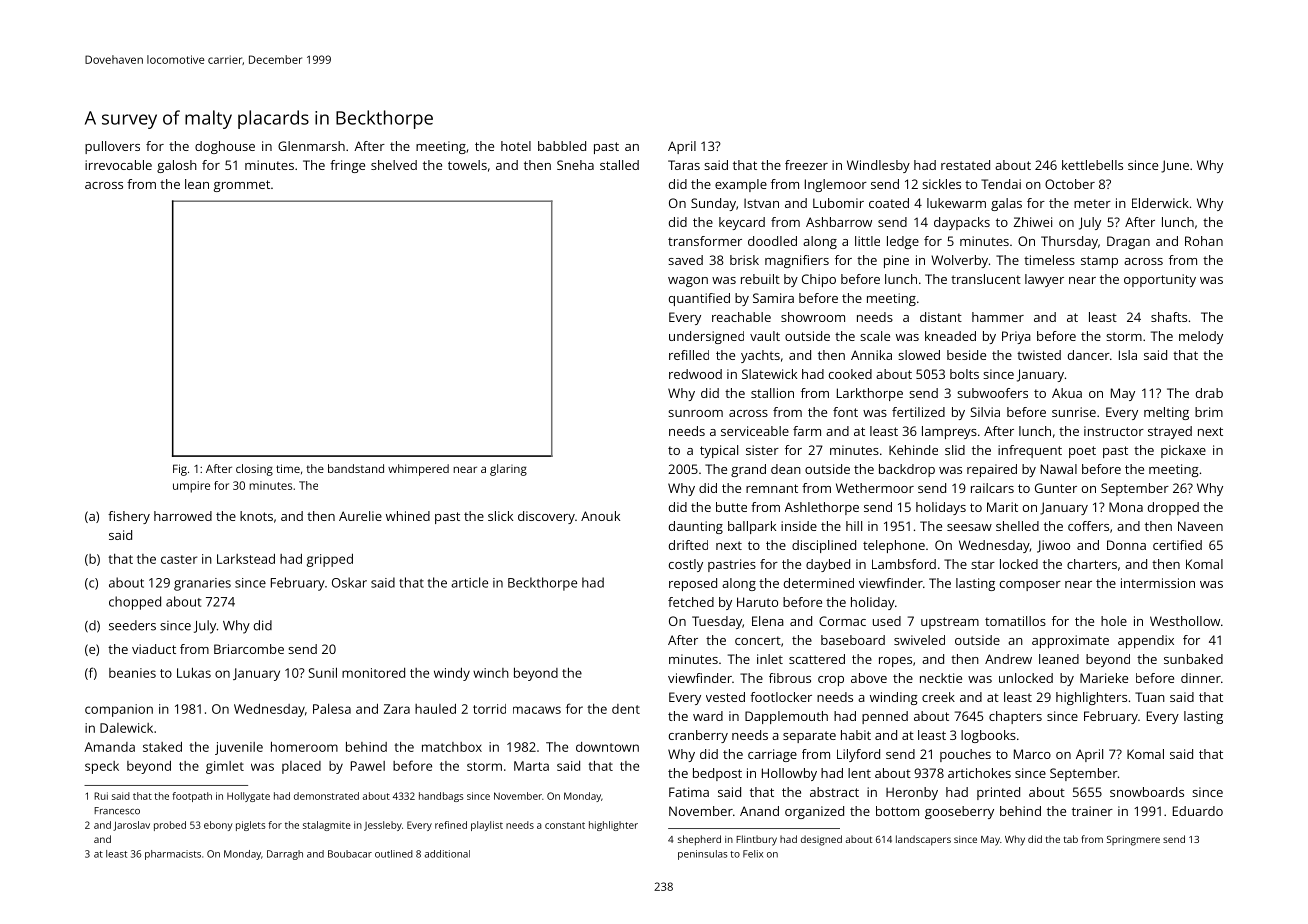 The image size is (1308, 924). Describe the element at coordinates (969, 527) in the document. I see `seesaw` at that location.
